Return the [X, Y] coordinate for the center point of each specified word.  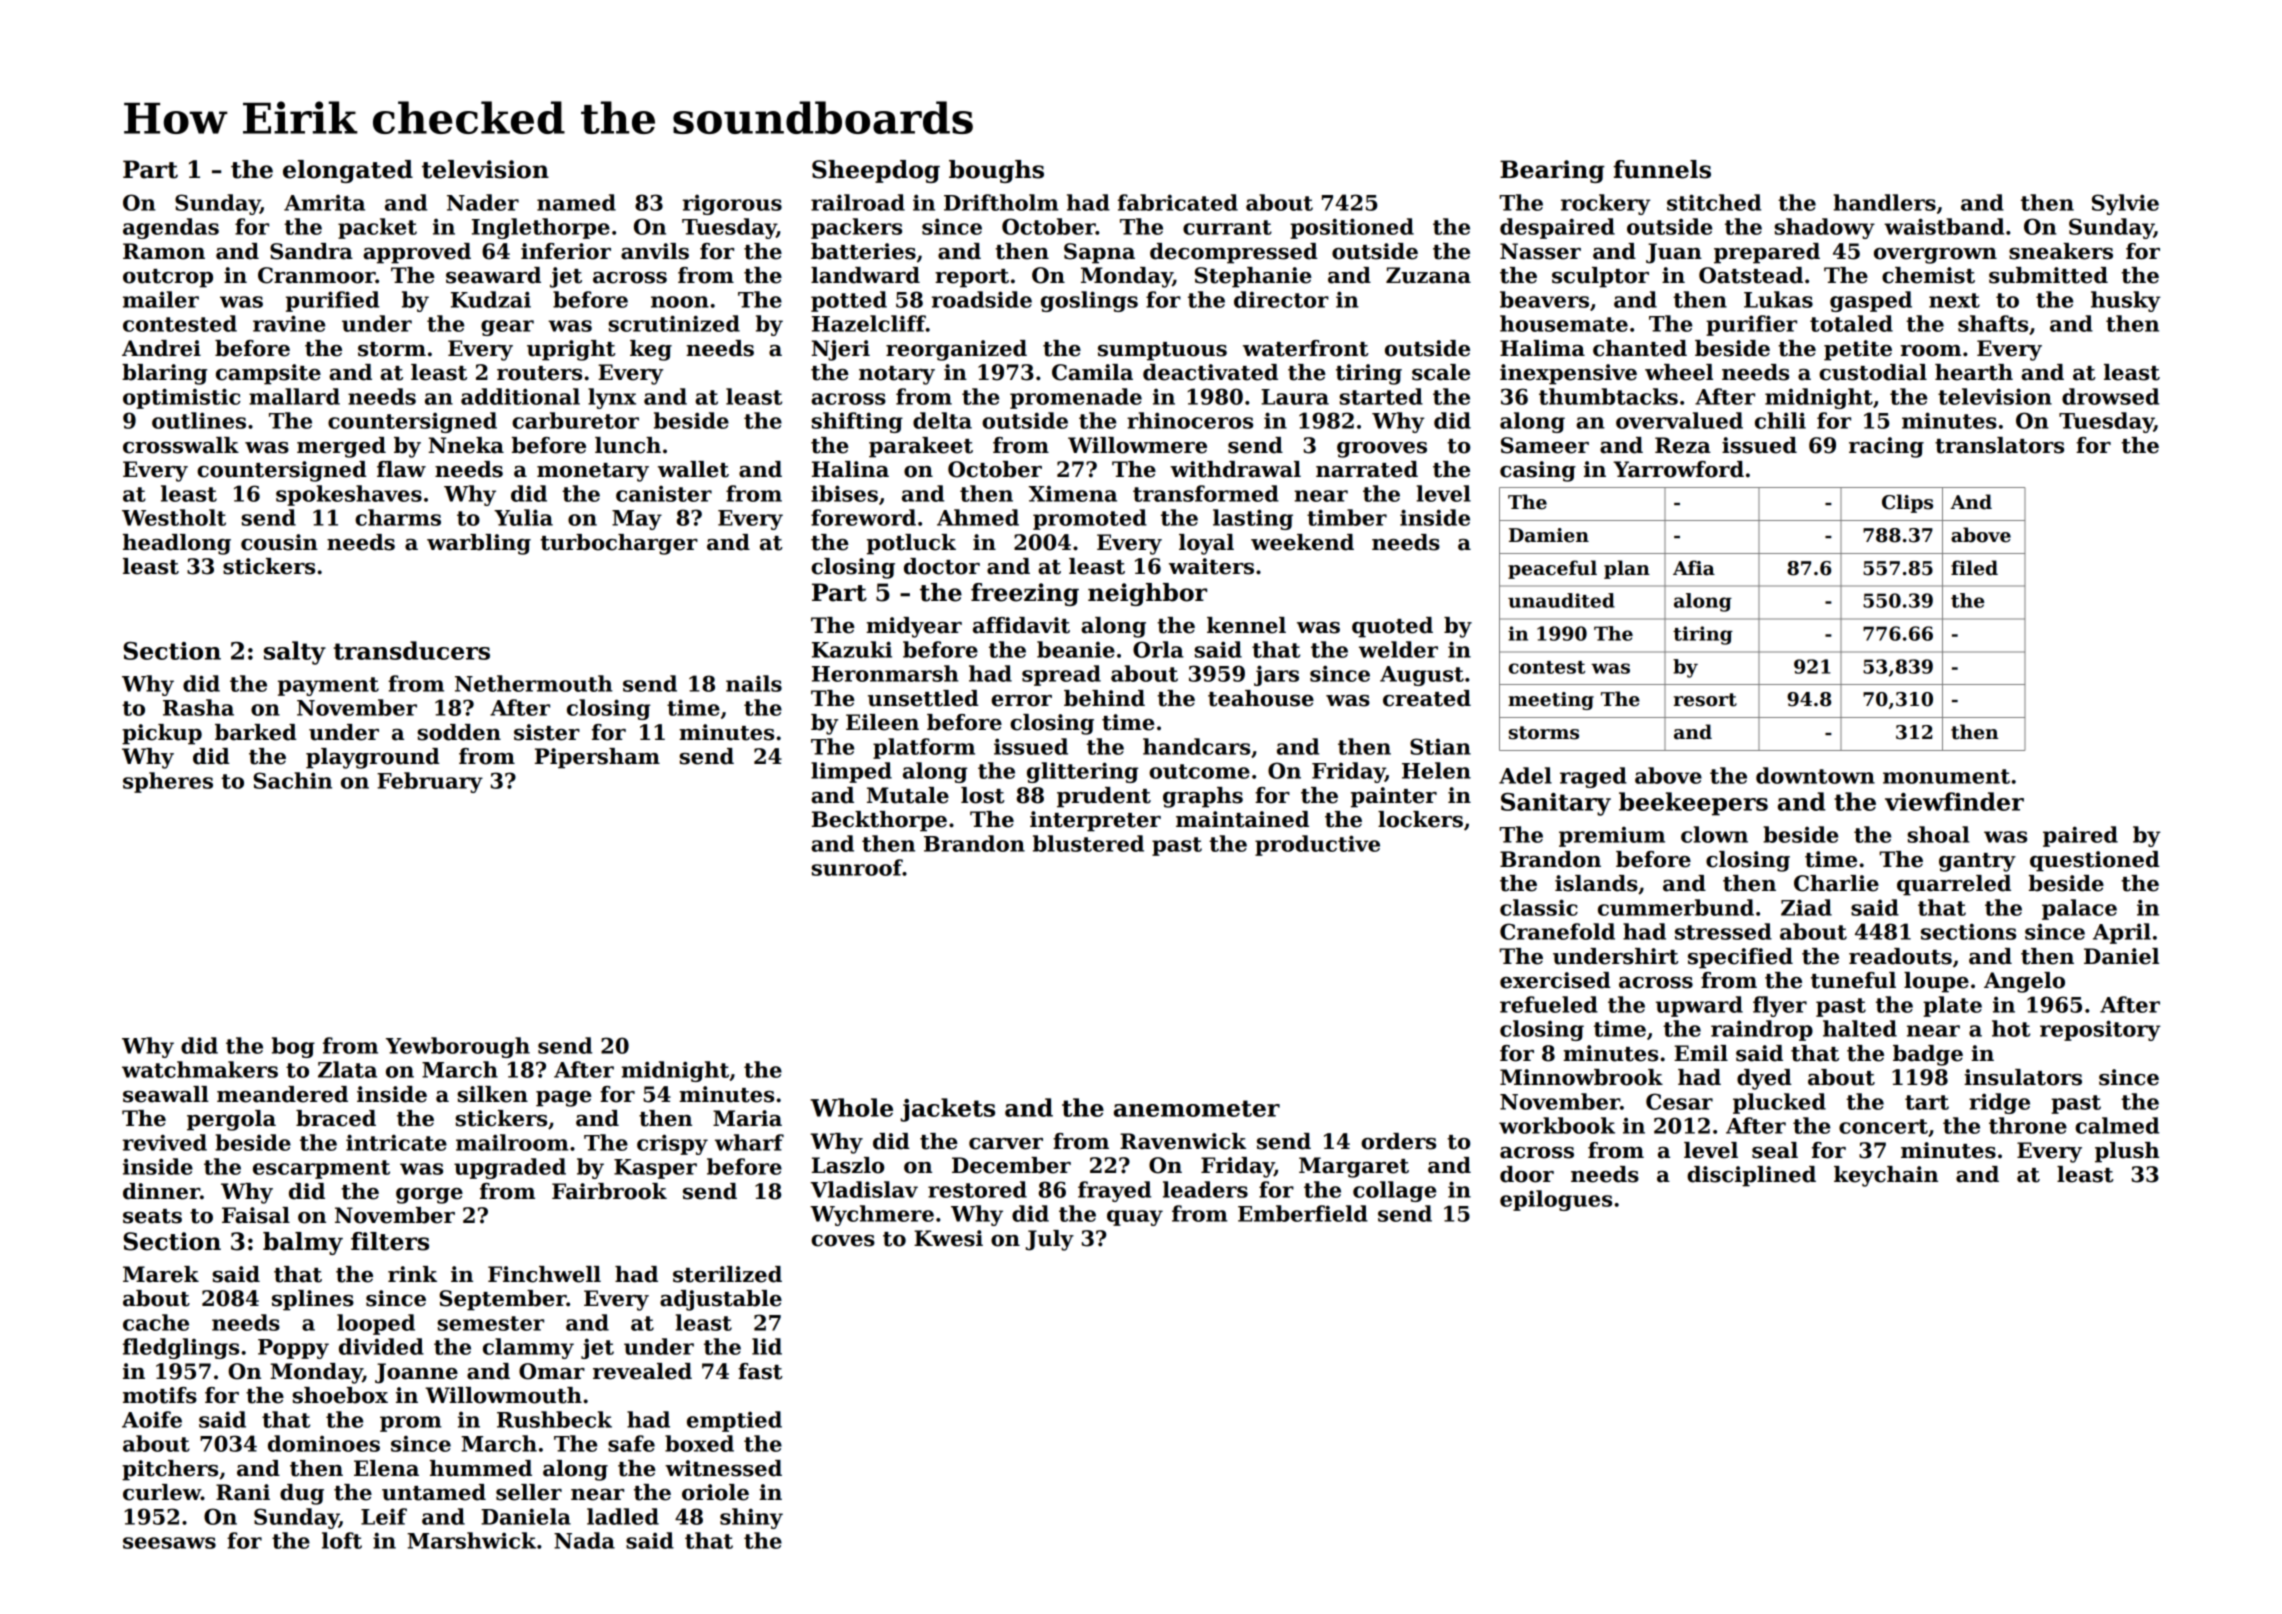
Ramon [164, 251]
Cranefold [1557, 931]
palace [2079, 909]
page [564, 1099]
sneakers [2061, 251]
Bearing [1552, 171]
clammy [528, 1348]
